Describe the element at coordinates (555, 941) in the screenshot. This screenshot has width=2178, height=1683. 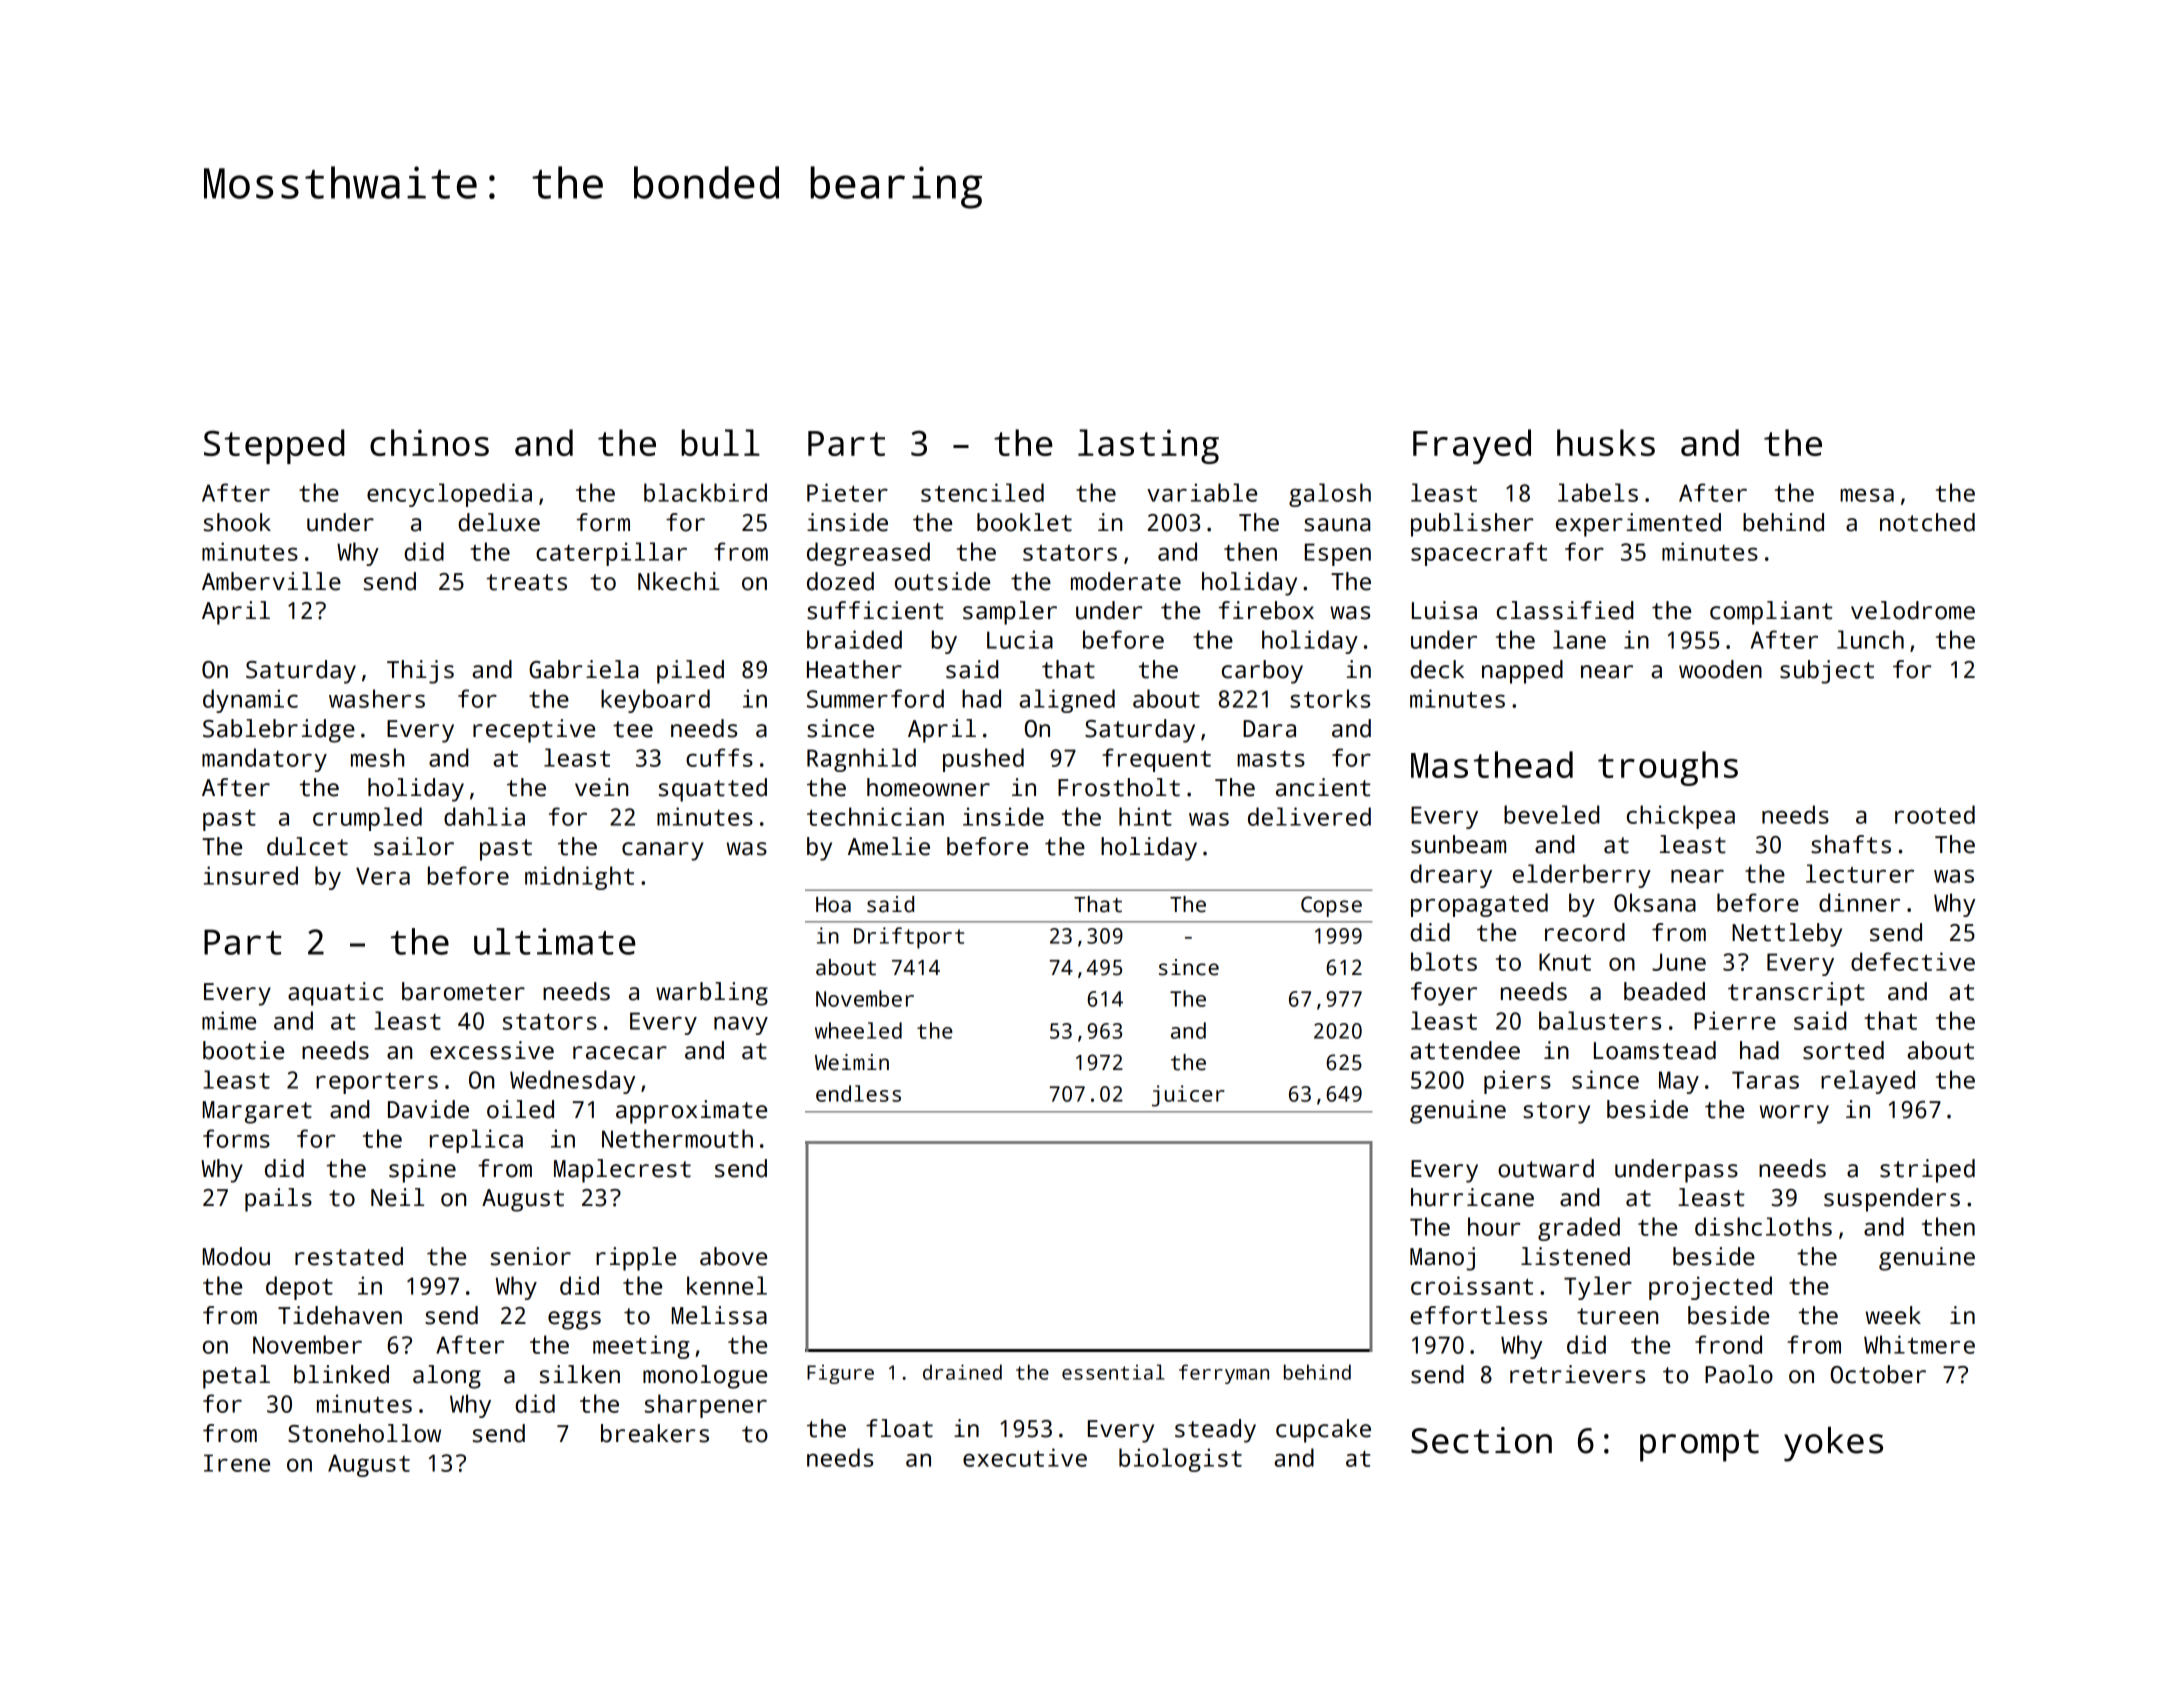
I see `ultimate` at that location.
